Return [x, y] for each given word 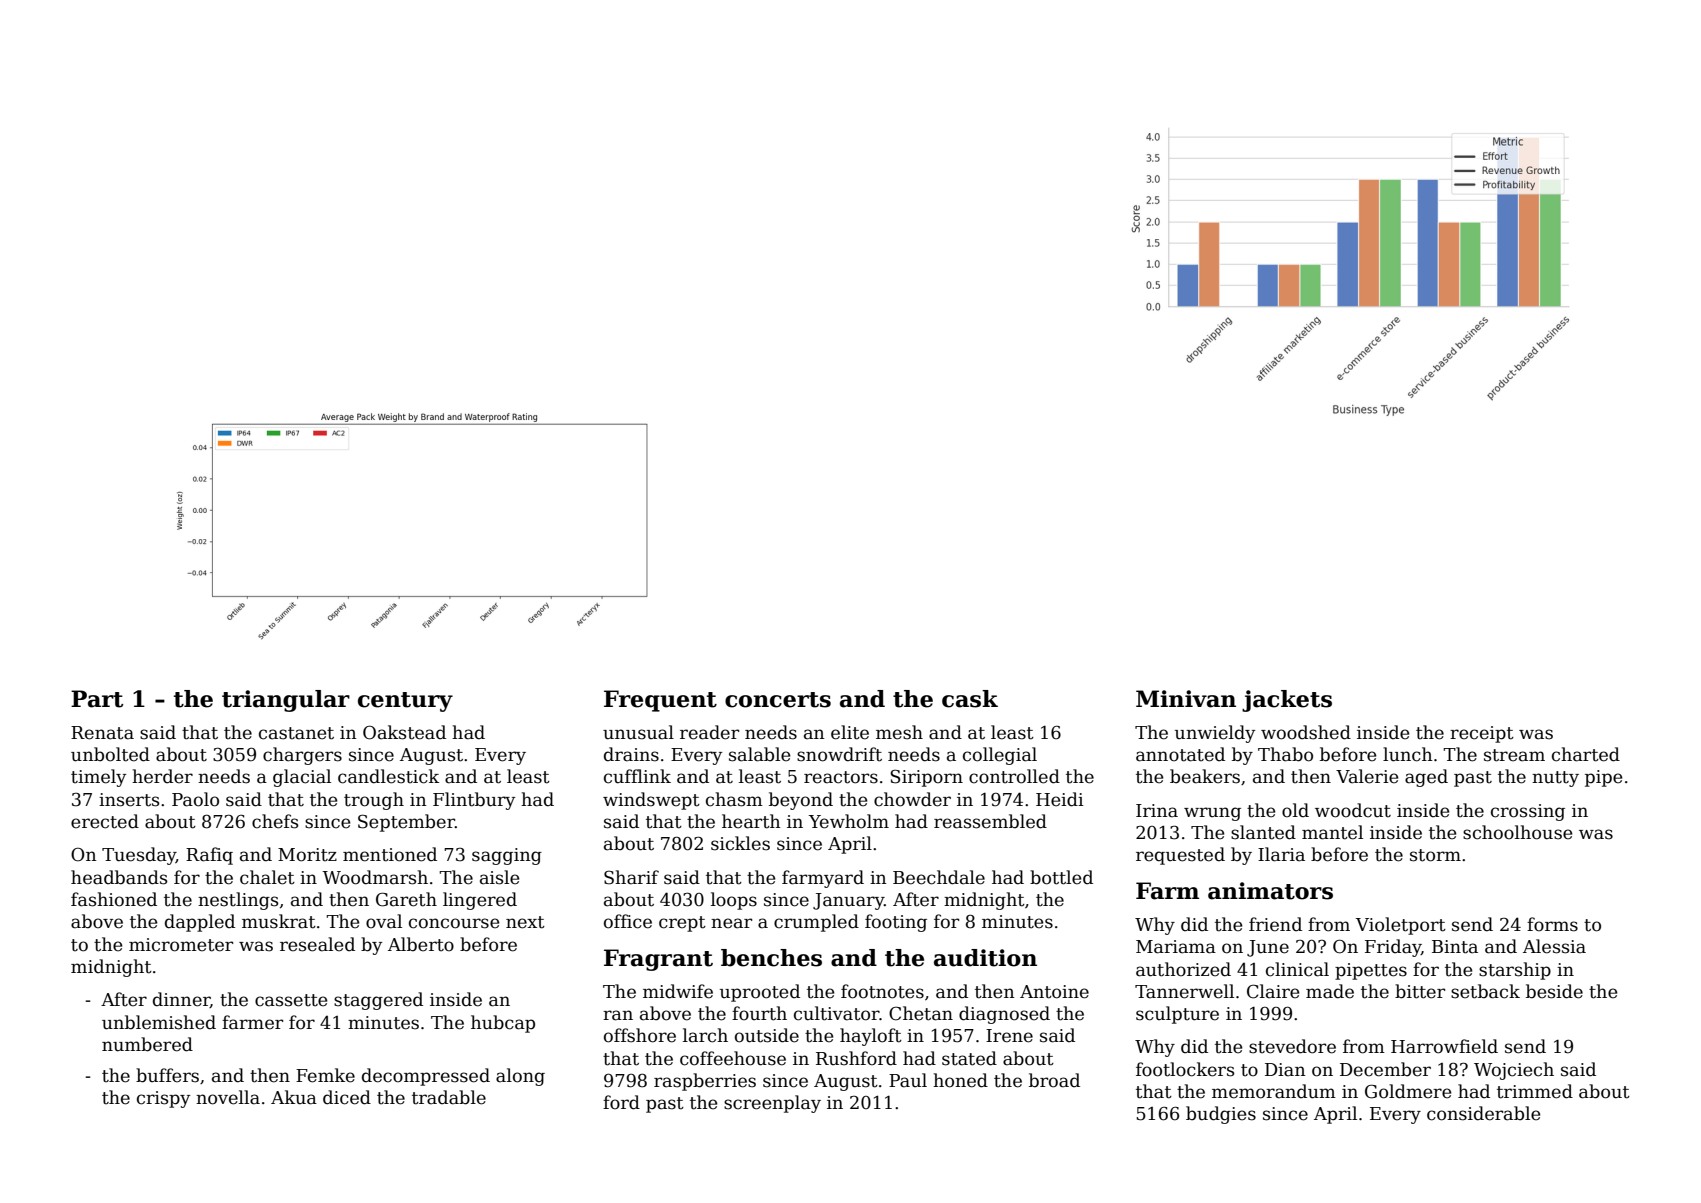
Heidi [1060, 799]
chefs [275, 821]
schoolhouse [1517, 832]
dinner [181, 1000]
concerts [778, 700]
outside [767, 1035]
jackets [1287, 701]
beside [1554, 991]
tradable [449, 1097]
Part [97, 699]
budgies [1221, 1115]
